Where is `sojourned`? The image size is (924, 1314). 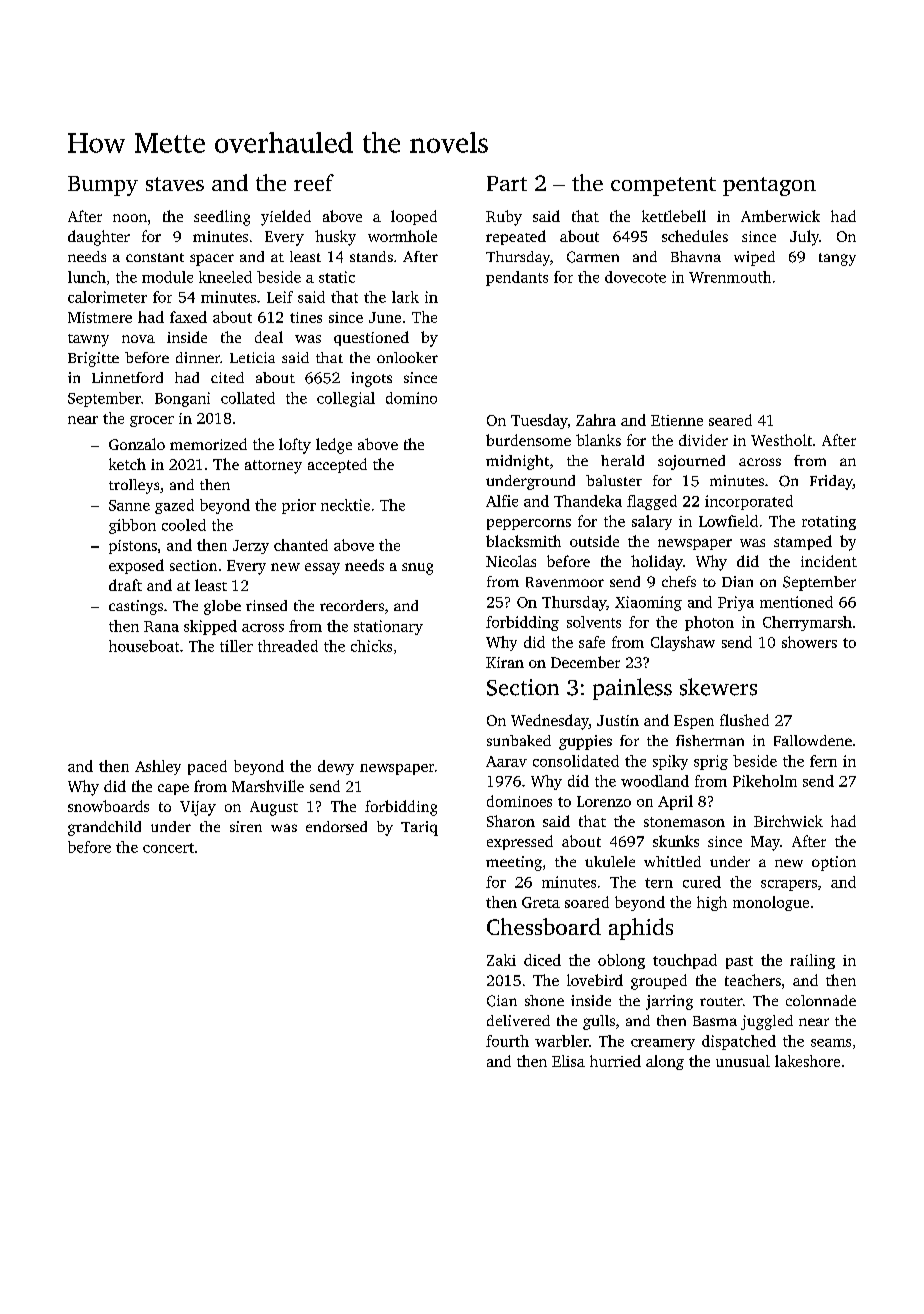 sojourned is located at coordinates (691, 462).
